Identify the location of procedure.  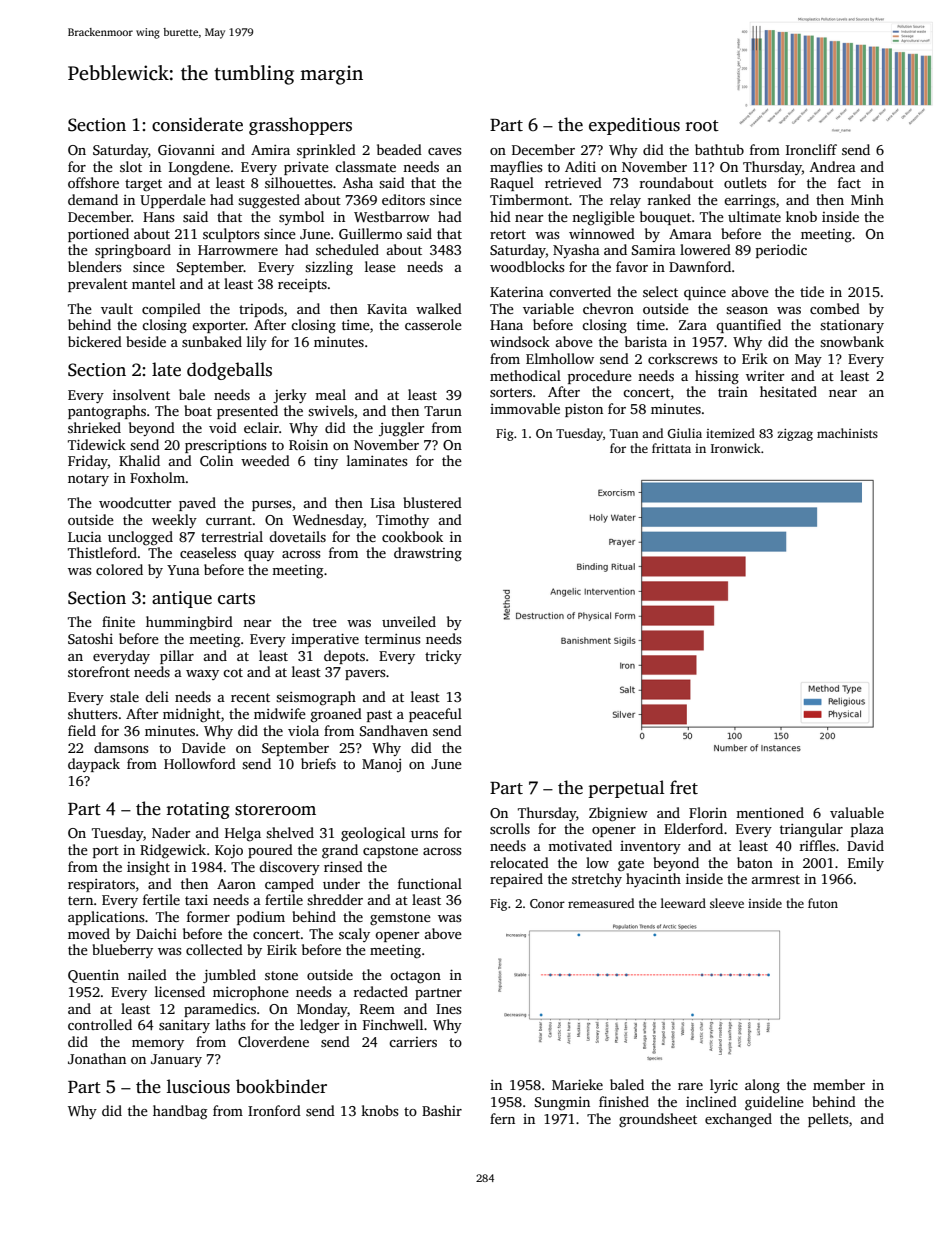
(600, 377).
